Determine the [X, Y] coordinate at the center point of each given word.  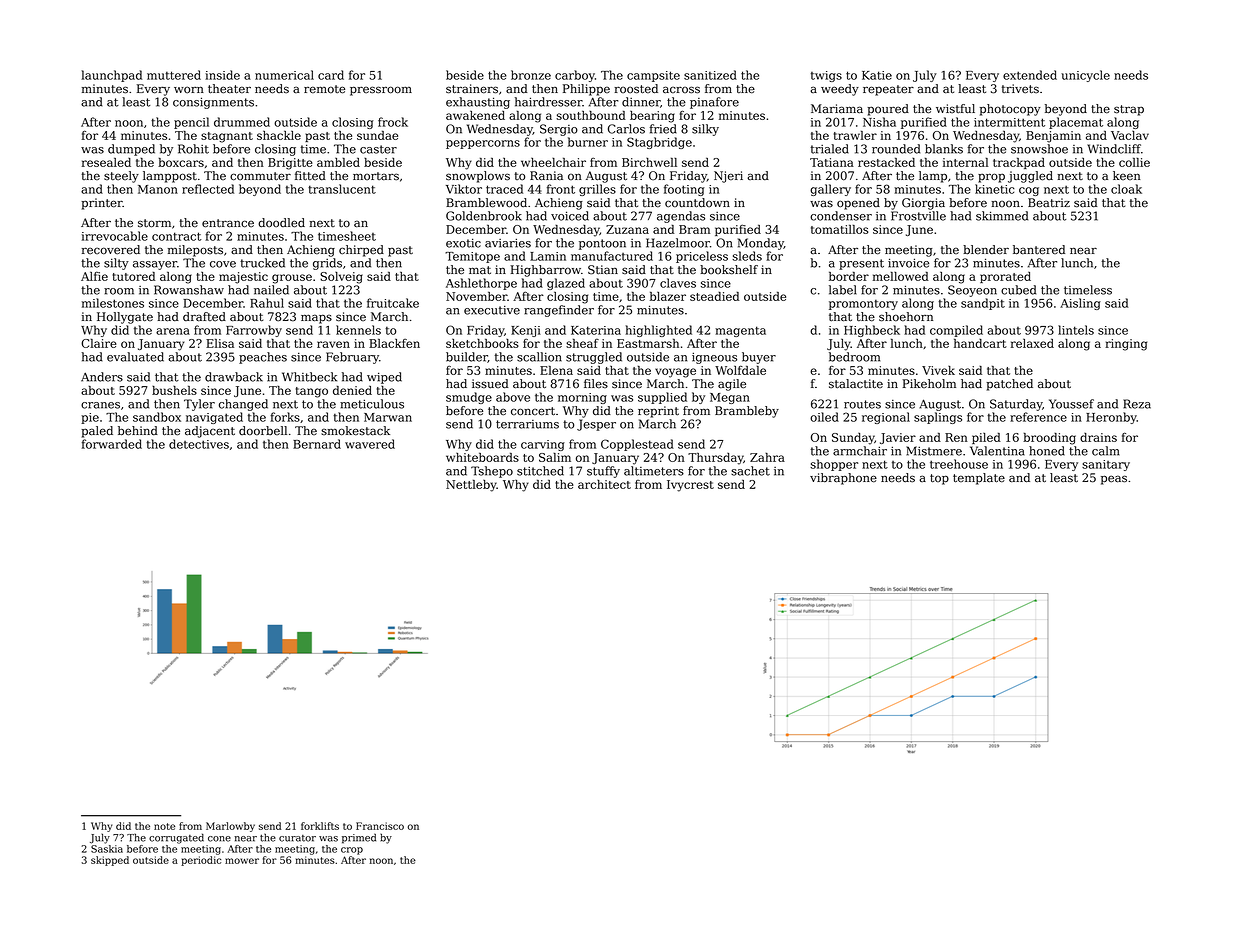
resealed [106, 162]
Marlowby [230, 827]
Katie [877, 75]
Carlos [626, 129]
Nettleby [471, 485]
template [979, 479]
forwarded [112, 444]
